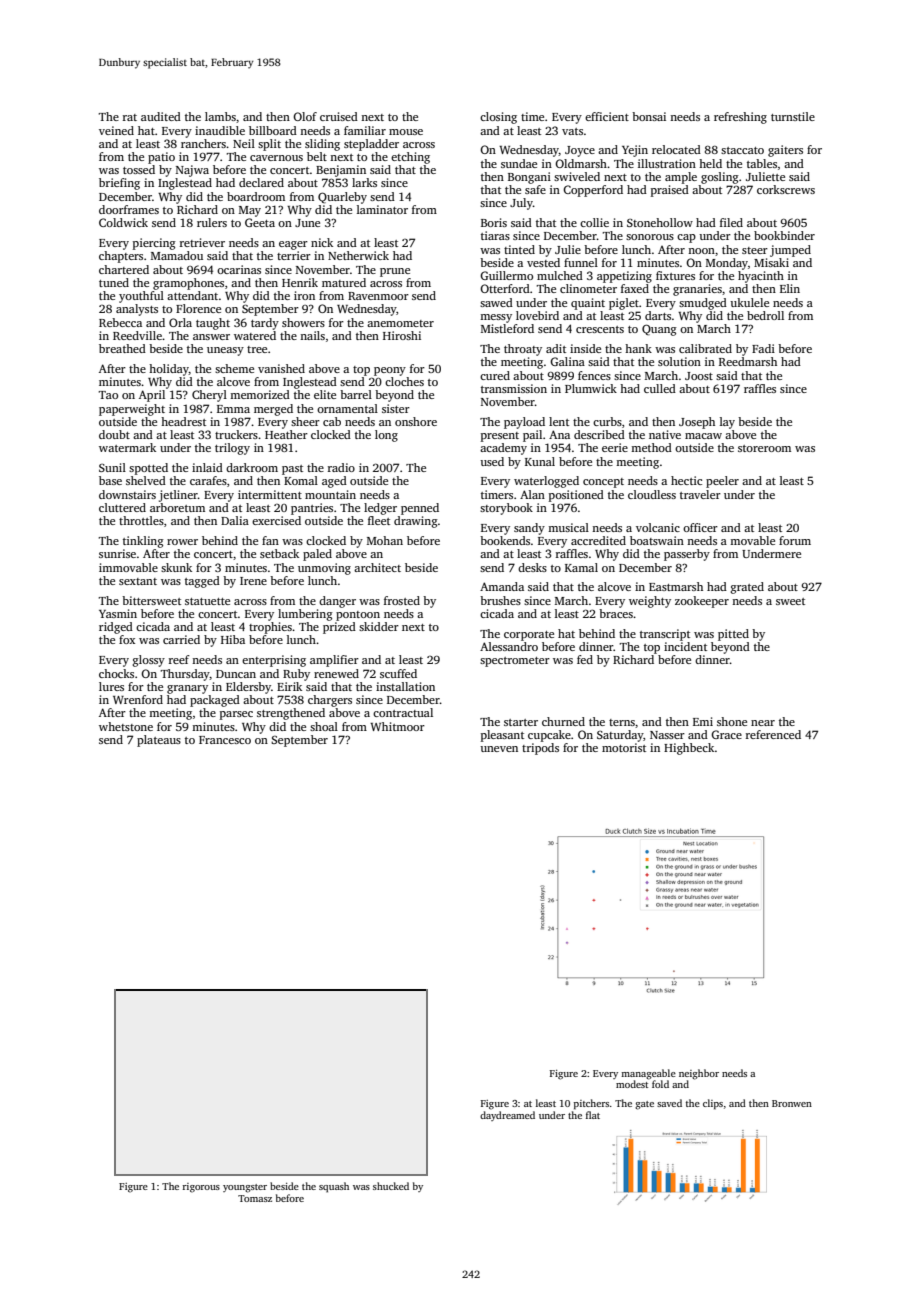 This document has width=924, height=1308. Describe the element at coordinates (379, 626) in the document. I see `skidder` at that location.
